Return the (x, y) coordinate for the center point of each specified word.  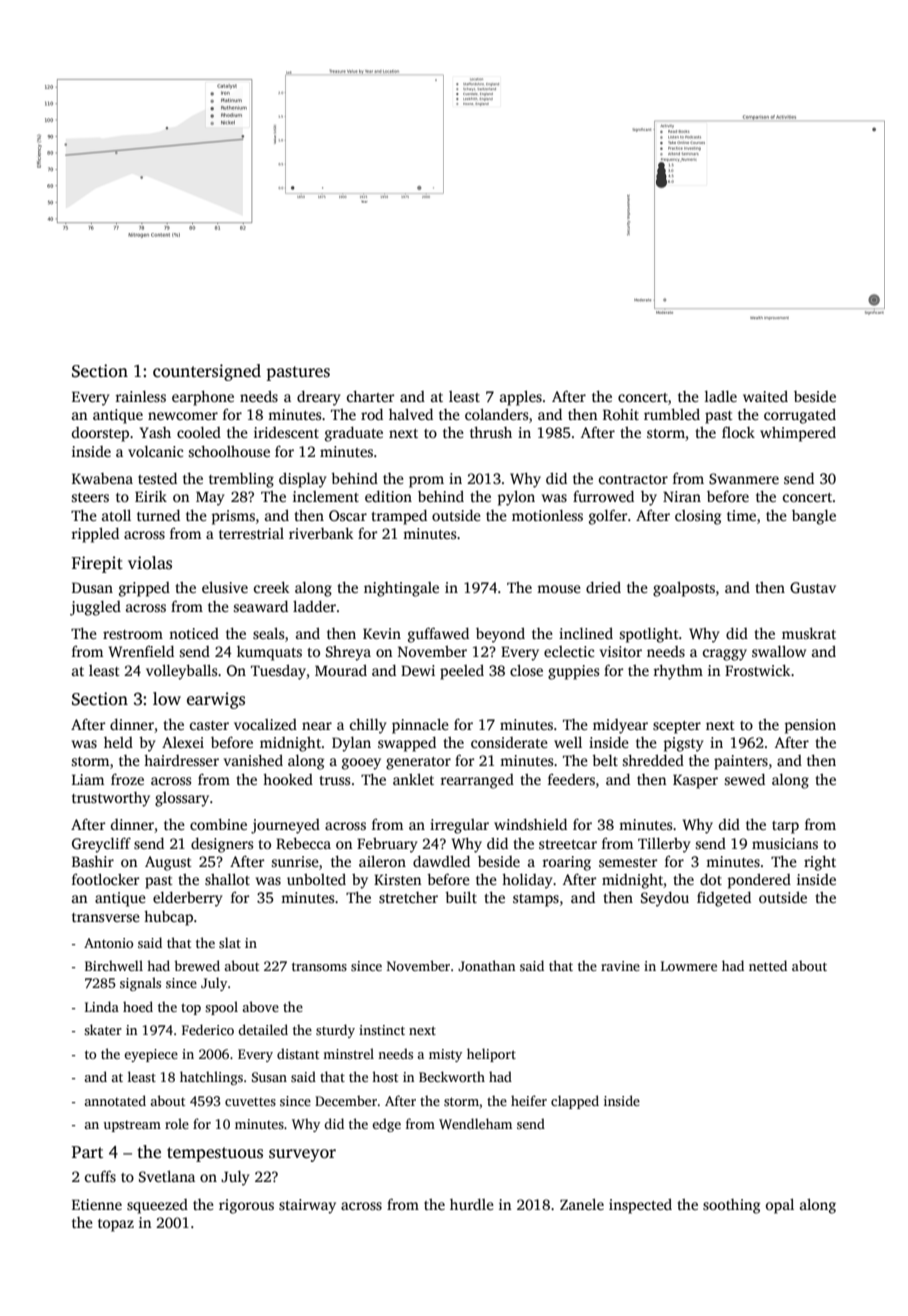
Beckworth (452, 1076)
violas (150, 563)
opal (780, 1206)
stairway (307, 1206)
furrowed (603, 496)
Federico (208, 1029)
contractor (633, 479)
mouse (559, 589)
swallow (779, 651)
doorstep (100, 434)
